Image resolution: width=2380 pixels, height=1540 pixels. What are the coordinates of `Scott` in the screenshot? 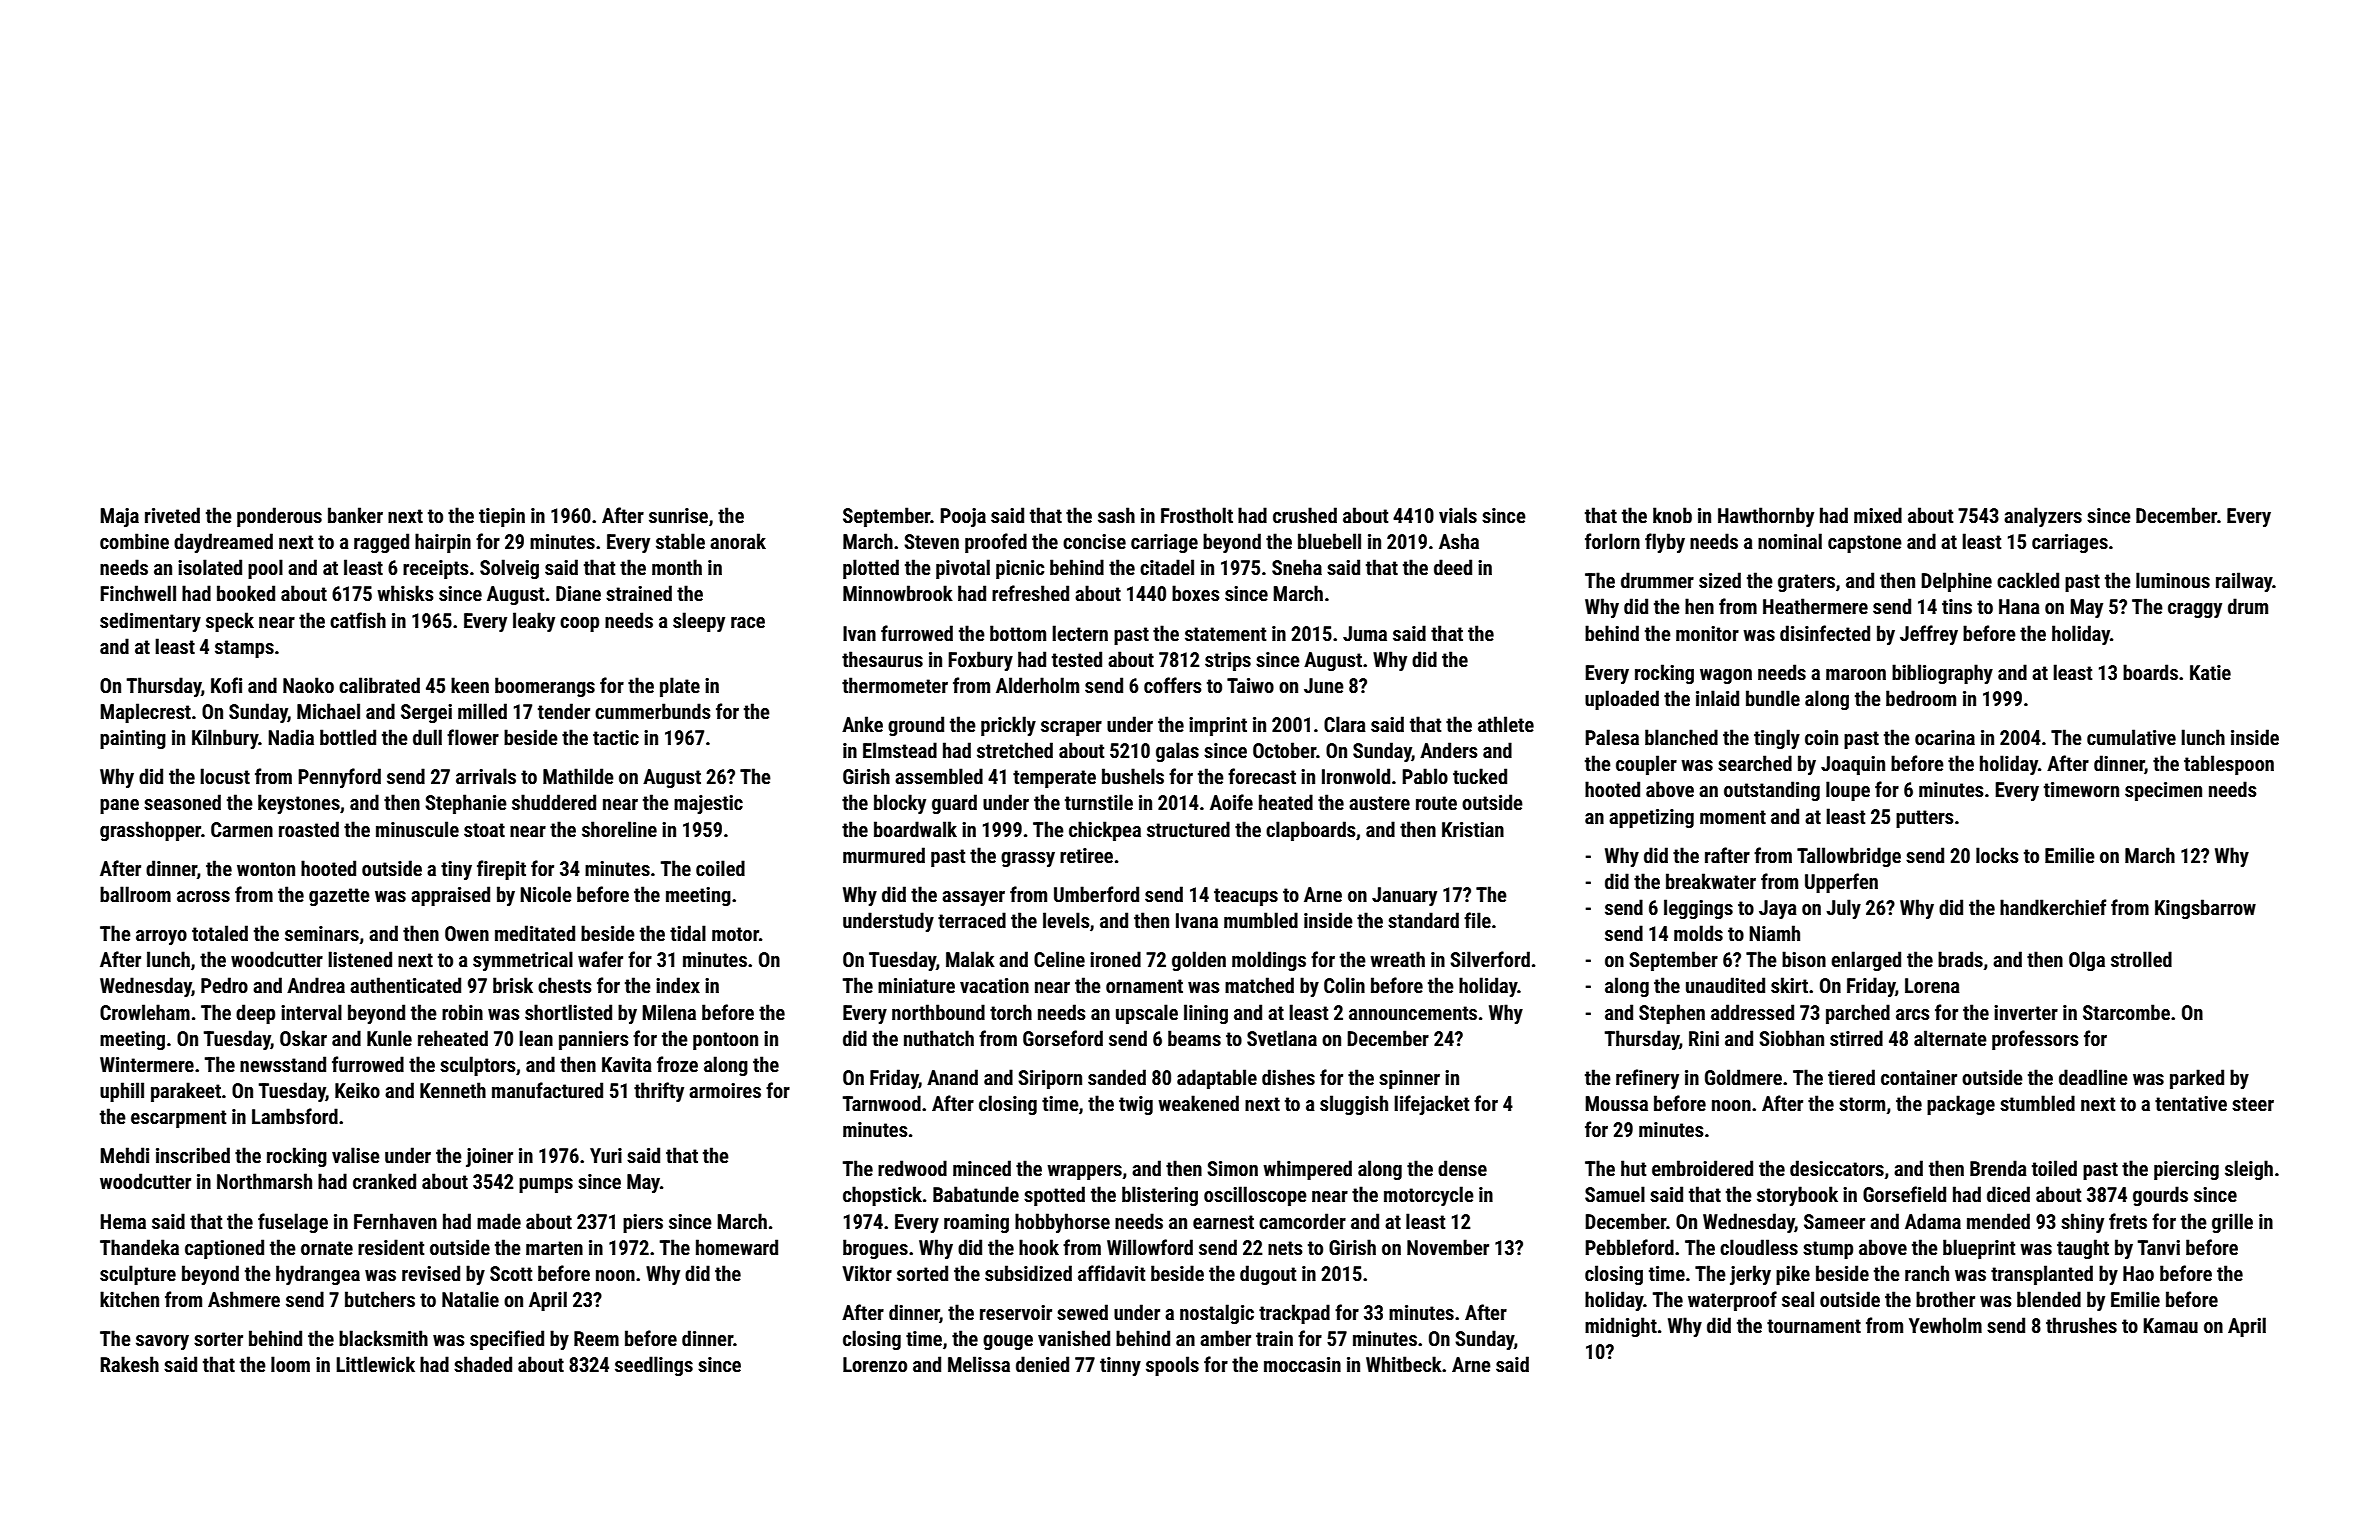 It's located at (511, 1273).
